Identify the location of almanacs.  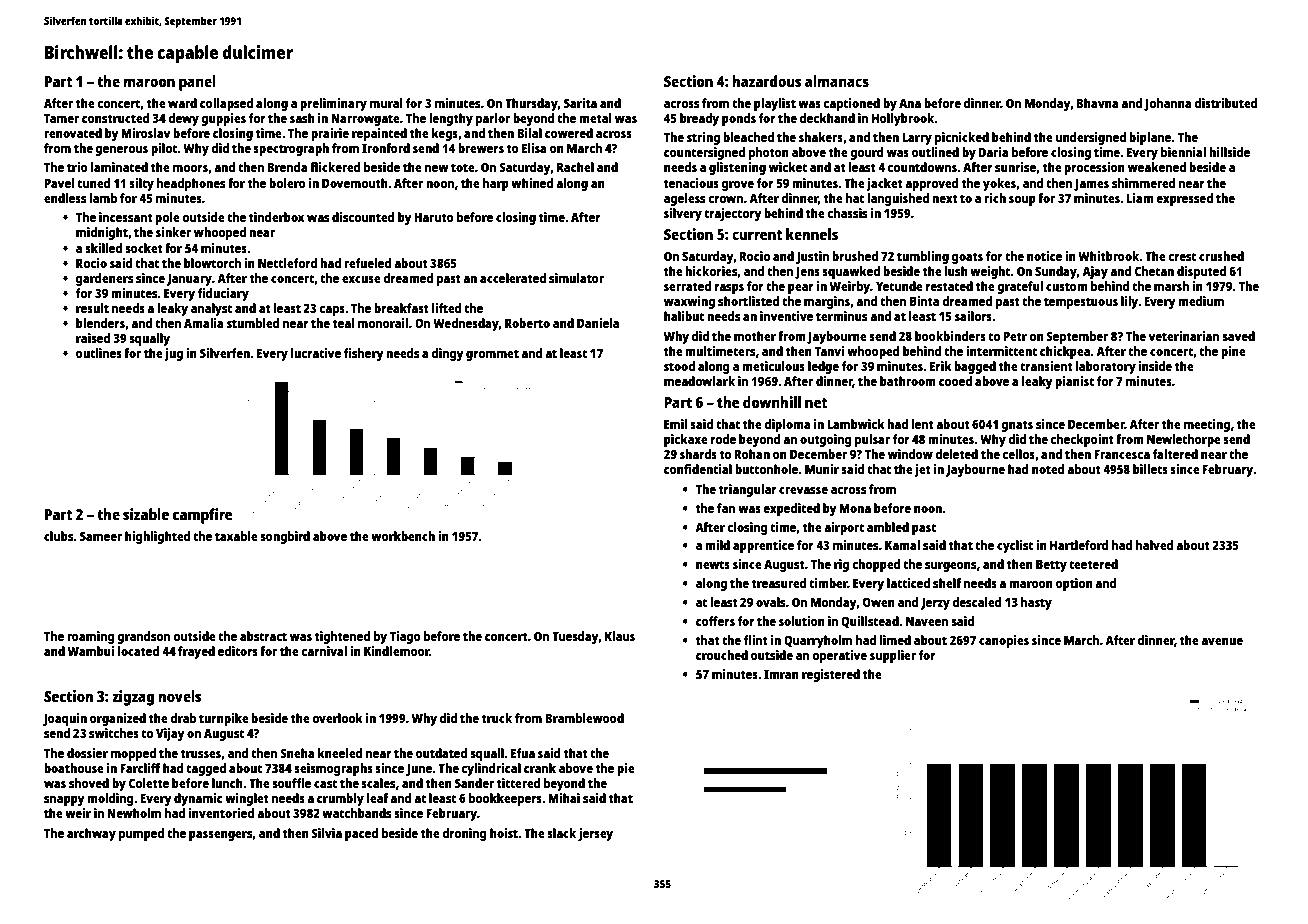
(837, 81).
